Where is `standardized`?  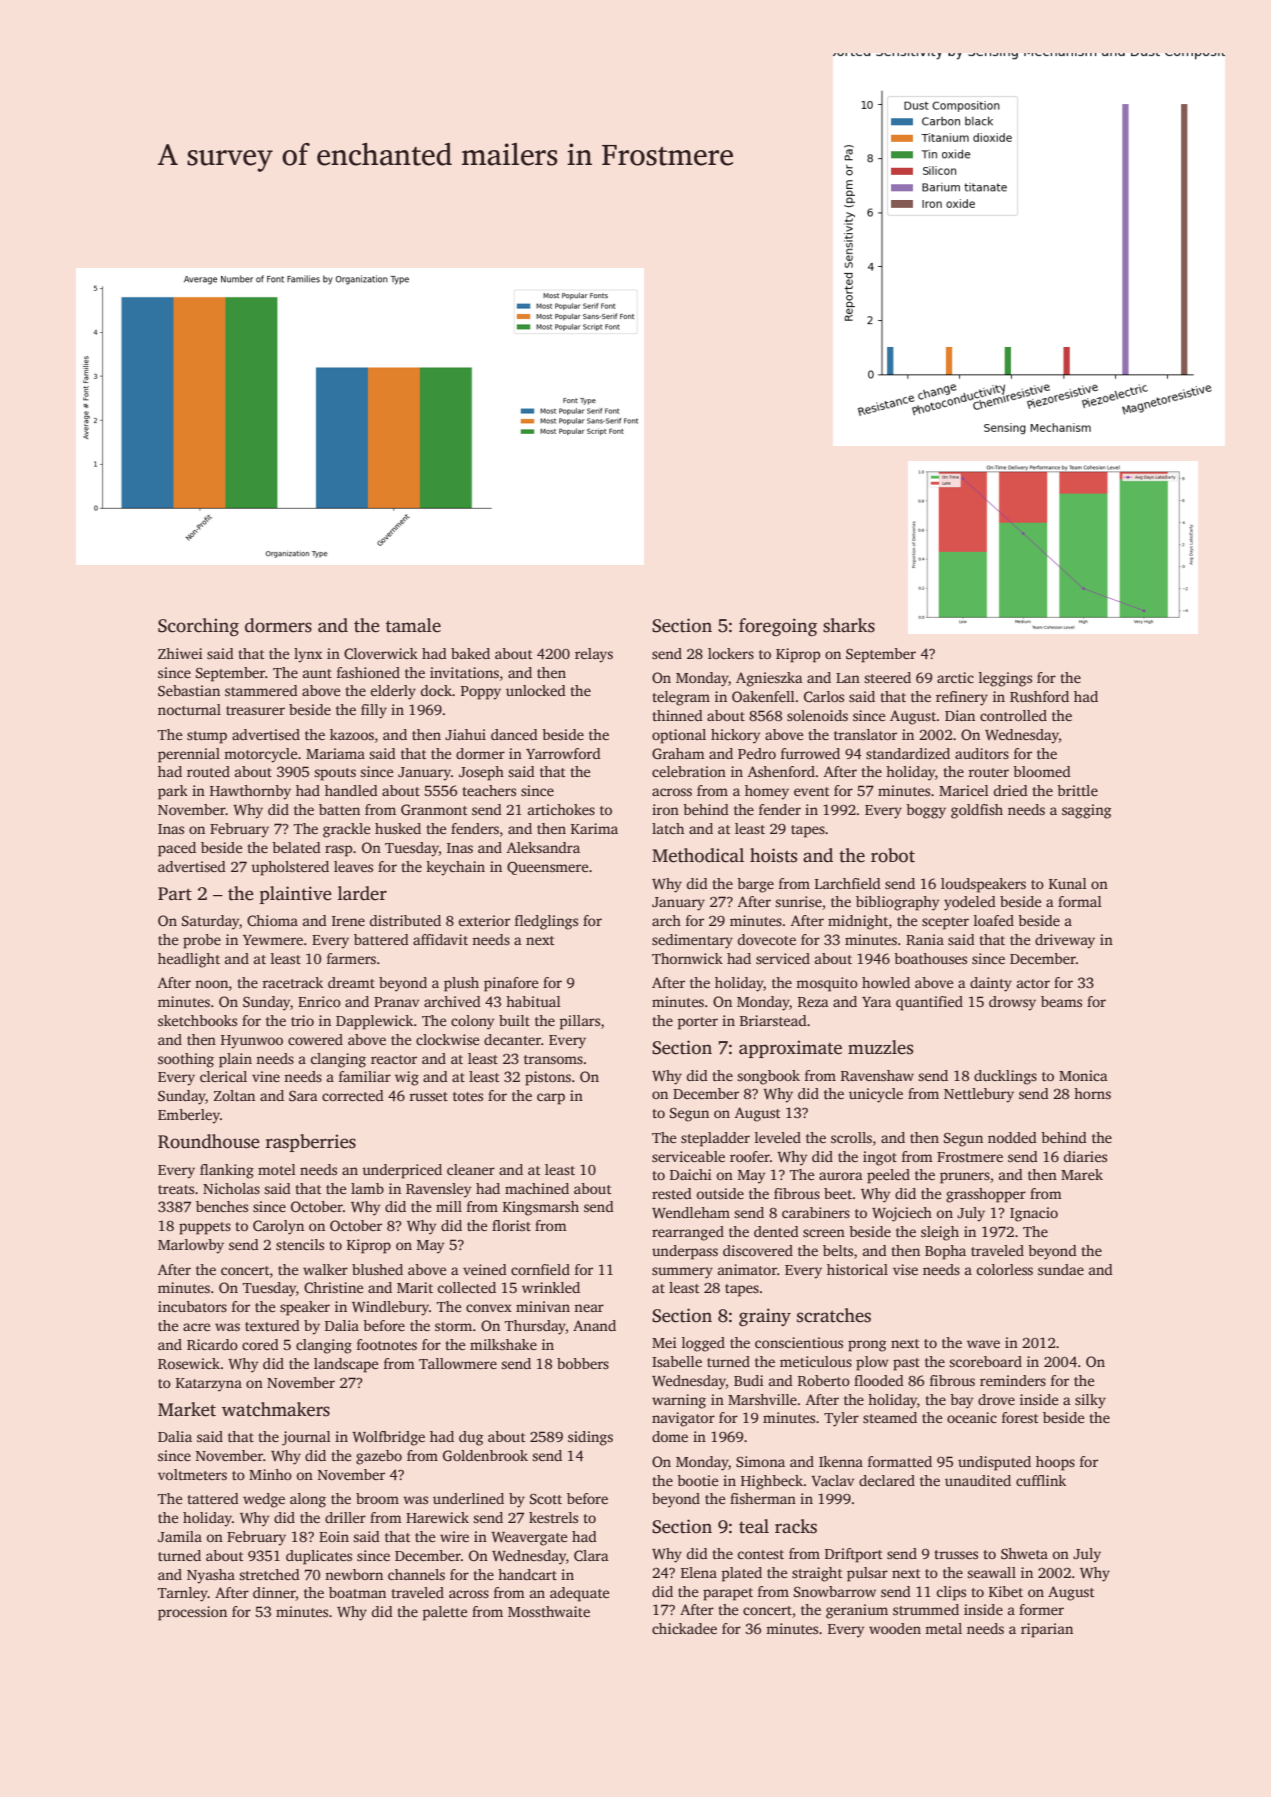
standardized is located at coordinates (908, 753).
